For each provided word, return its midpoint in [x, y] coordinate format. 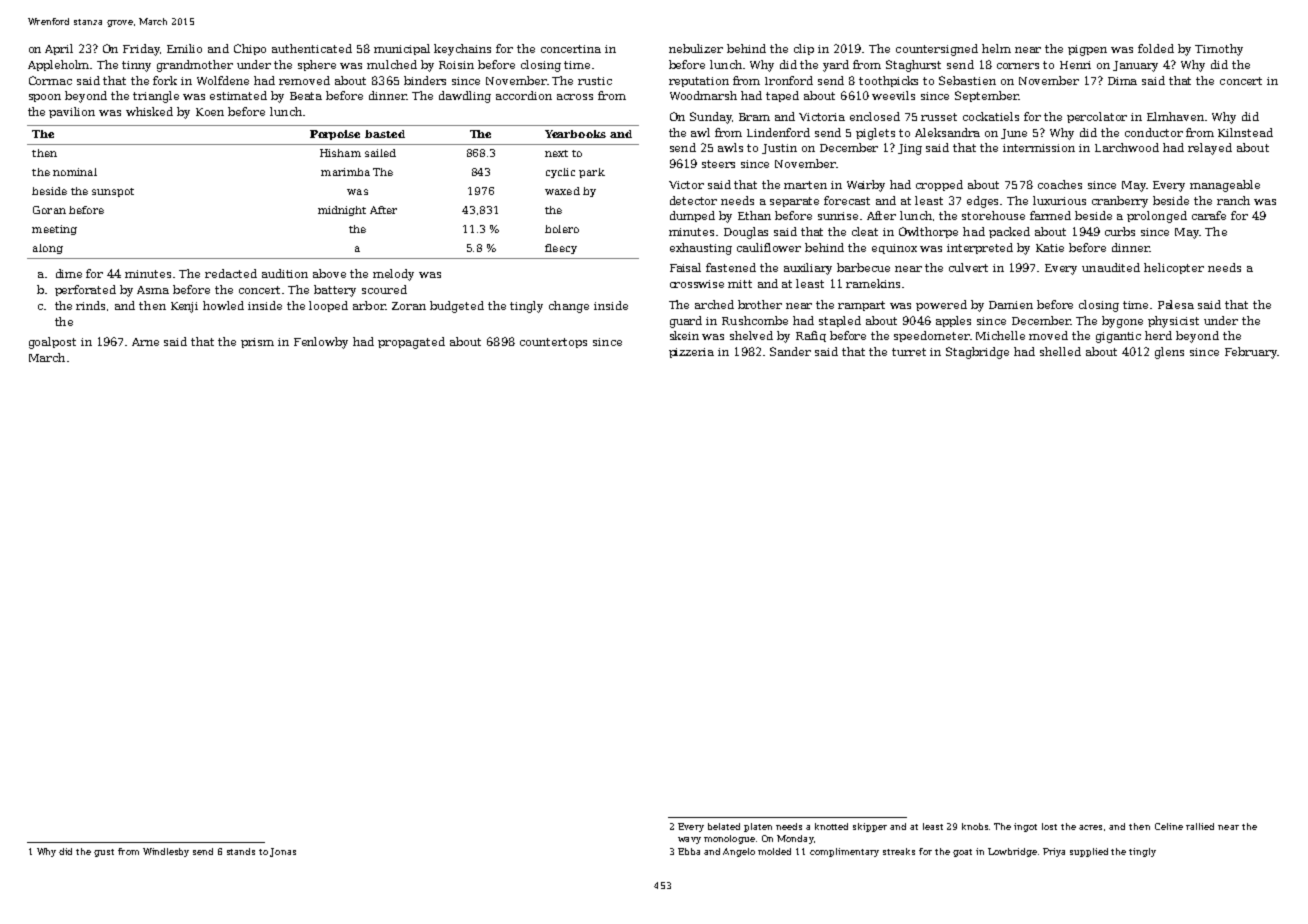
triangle [156, 97]
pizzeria [691, 353]
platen [758, 827]
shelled [1060, 351]
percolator [1097, 117]
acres [1090, 827]
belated [724, 826]
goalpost [52, 343]
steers [718, 164]
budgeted [457, 307]
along [48, 249]
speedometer [932, 336]
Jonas [283, 852]
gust [104, 853]
